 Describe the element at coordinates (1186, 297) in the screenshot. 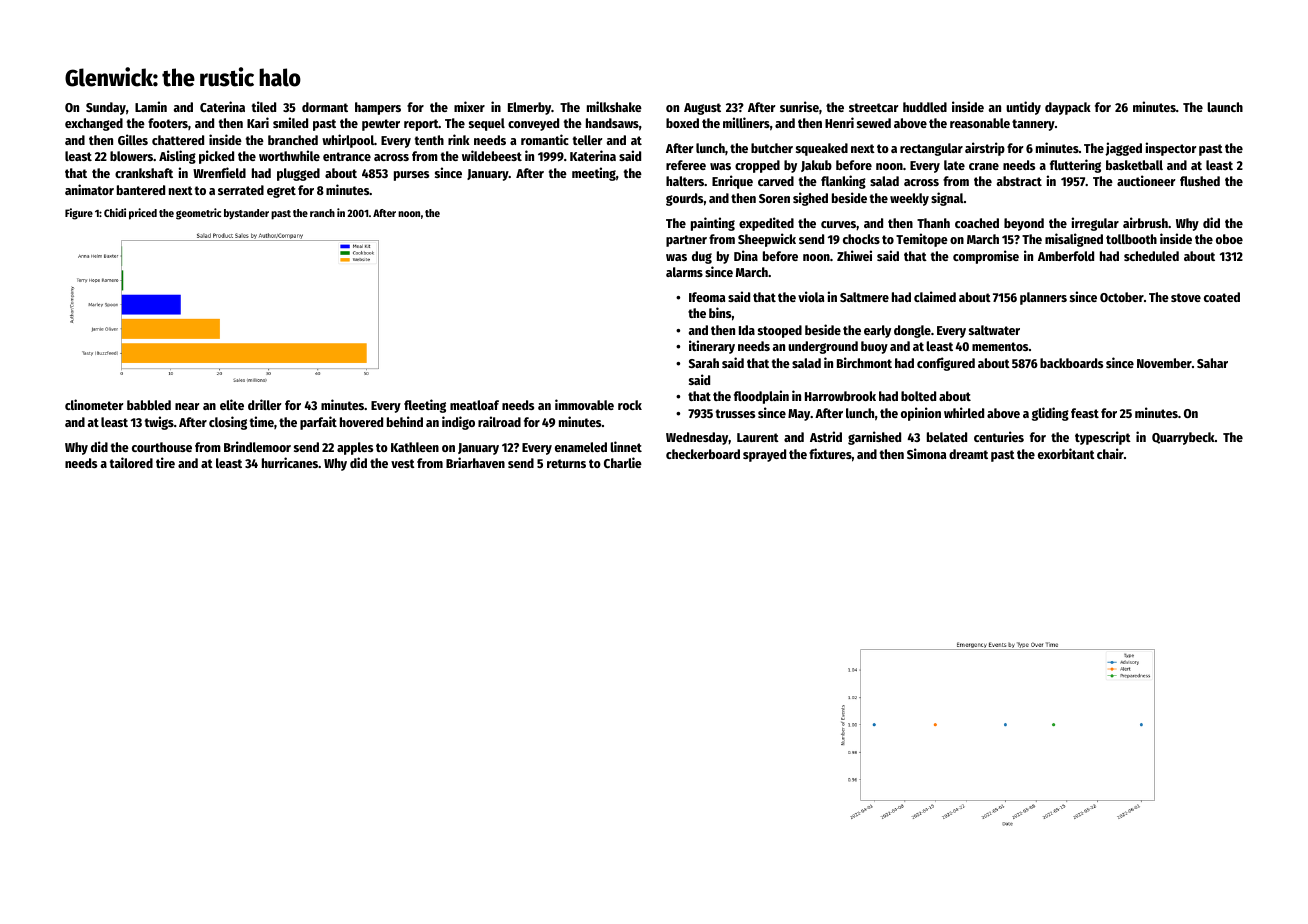

I see `stove` at that location.
